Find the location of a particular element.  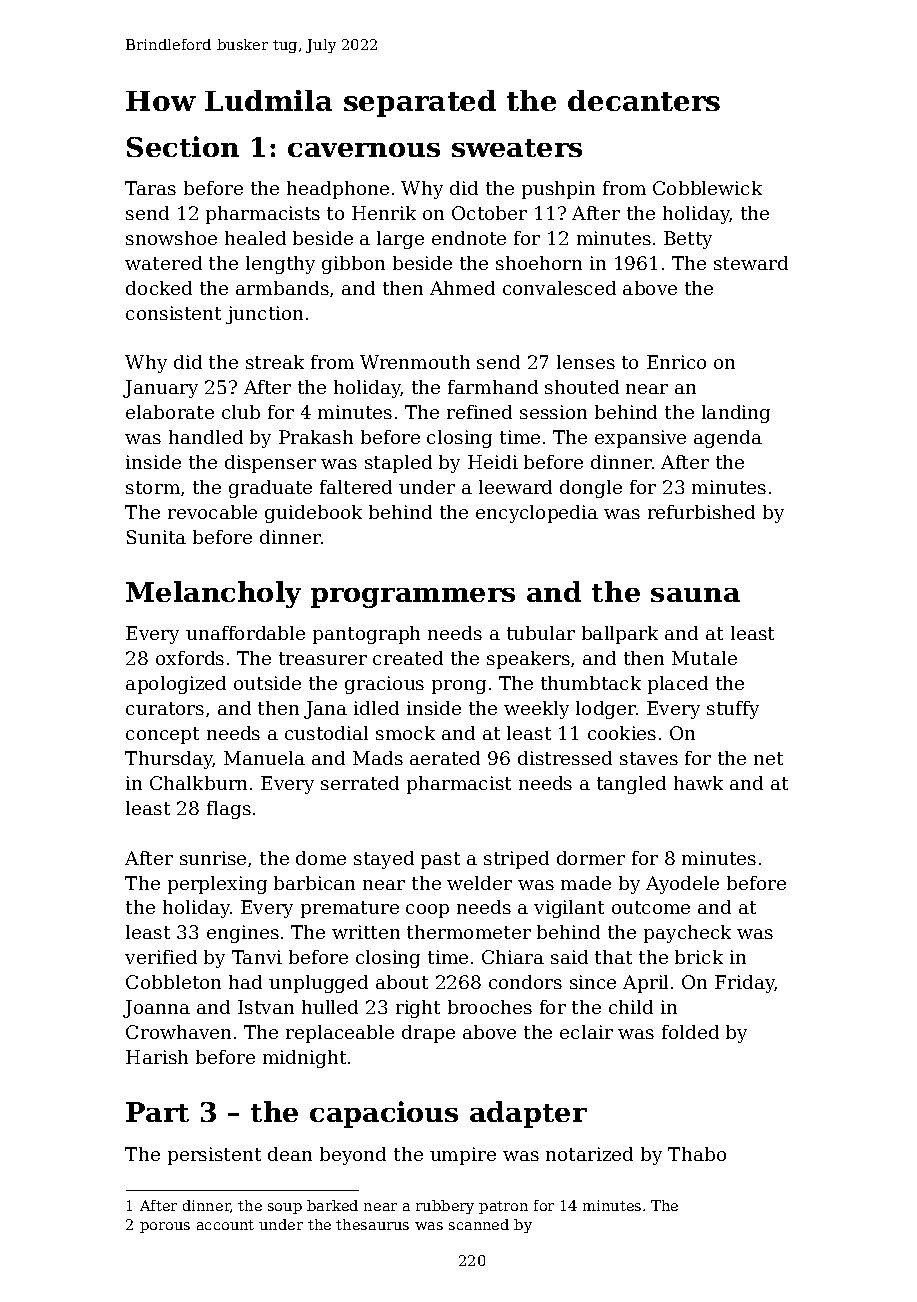

vigilant is located at coordinates (569, 909).
